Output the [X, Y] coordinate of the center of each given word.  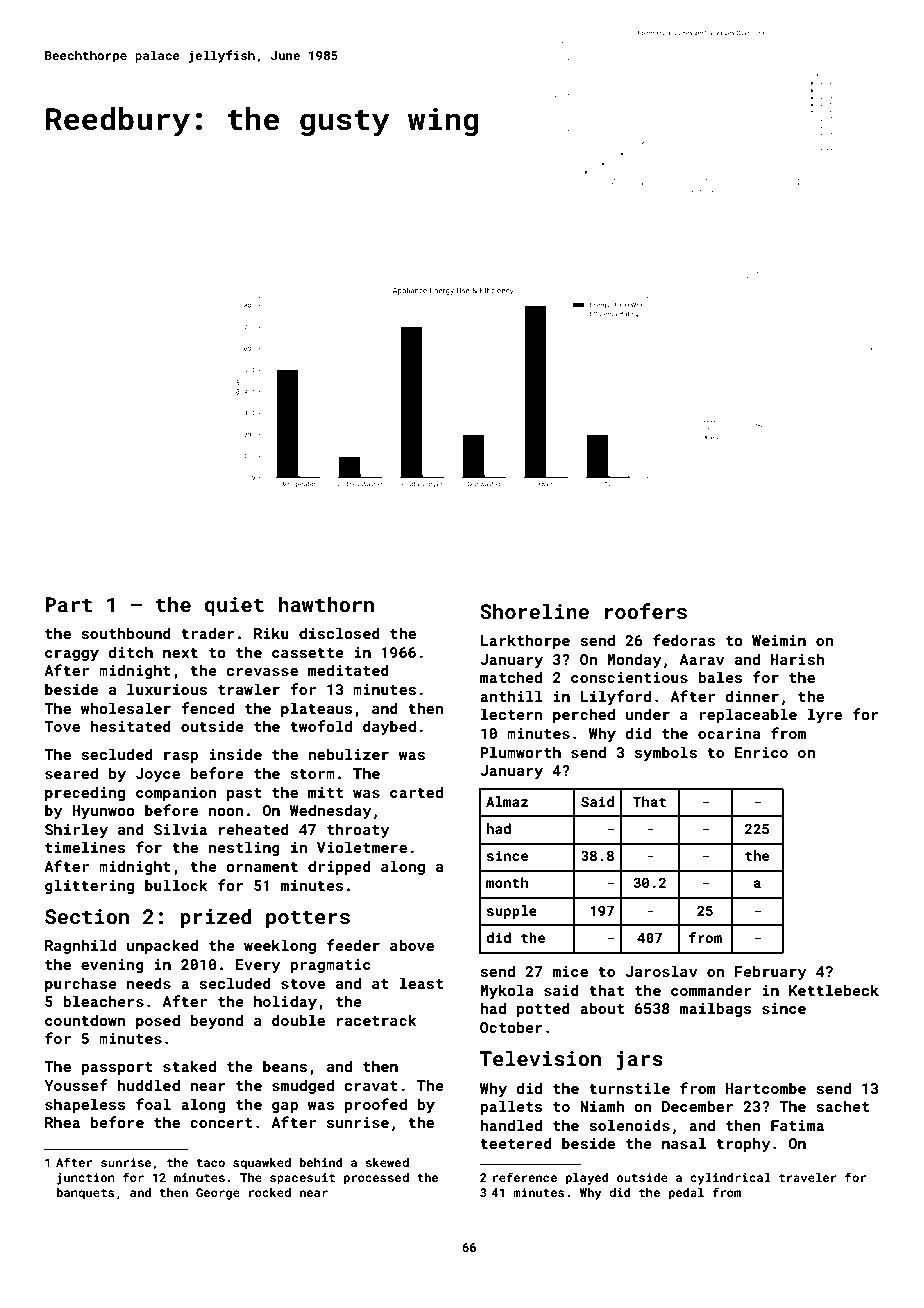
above [412, 945]
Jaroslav [661, 971]
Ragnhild [80, 946]
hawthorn [326, 604]
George [218, 1194]
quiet [234, 606]
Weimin [779, 640]
